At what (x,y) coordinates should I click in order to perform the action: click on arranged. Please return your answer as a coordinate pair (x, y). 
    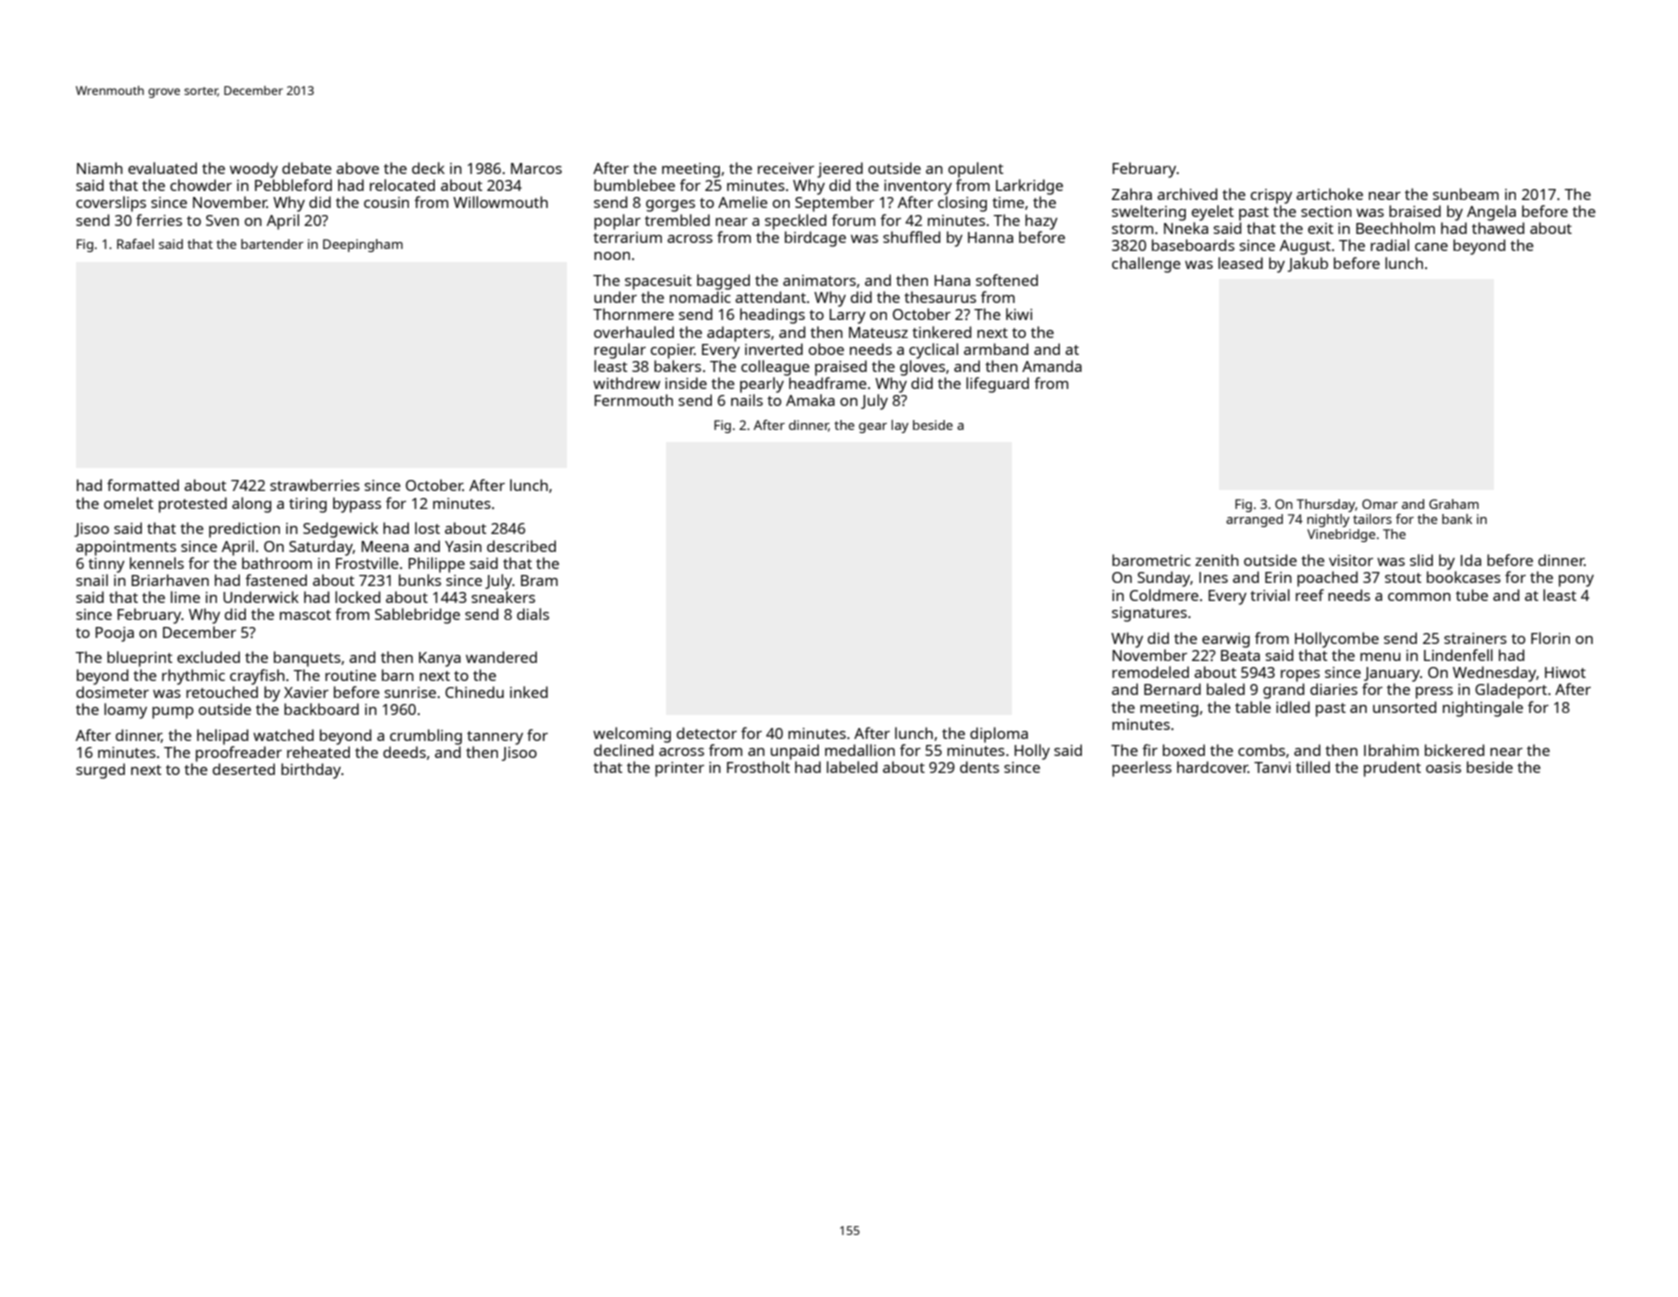
    Looking at the image, I should click on (1254, 520).
